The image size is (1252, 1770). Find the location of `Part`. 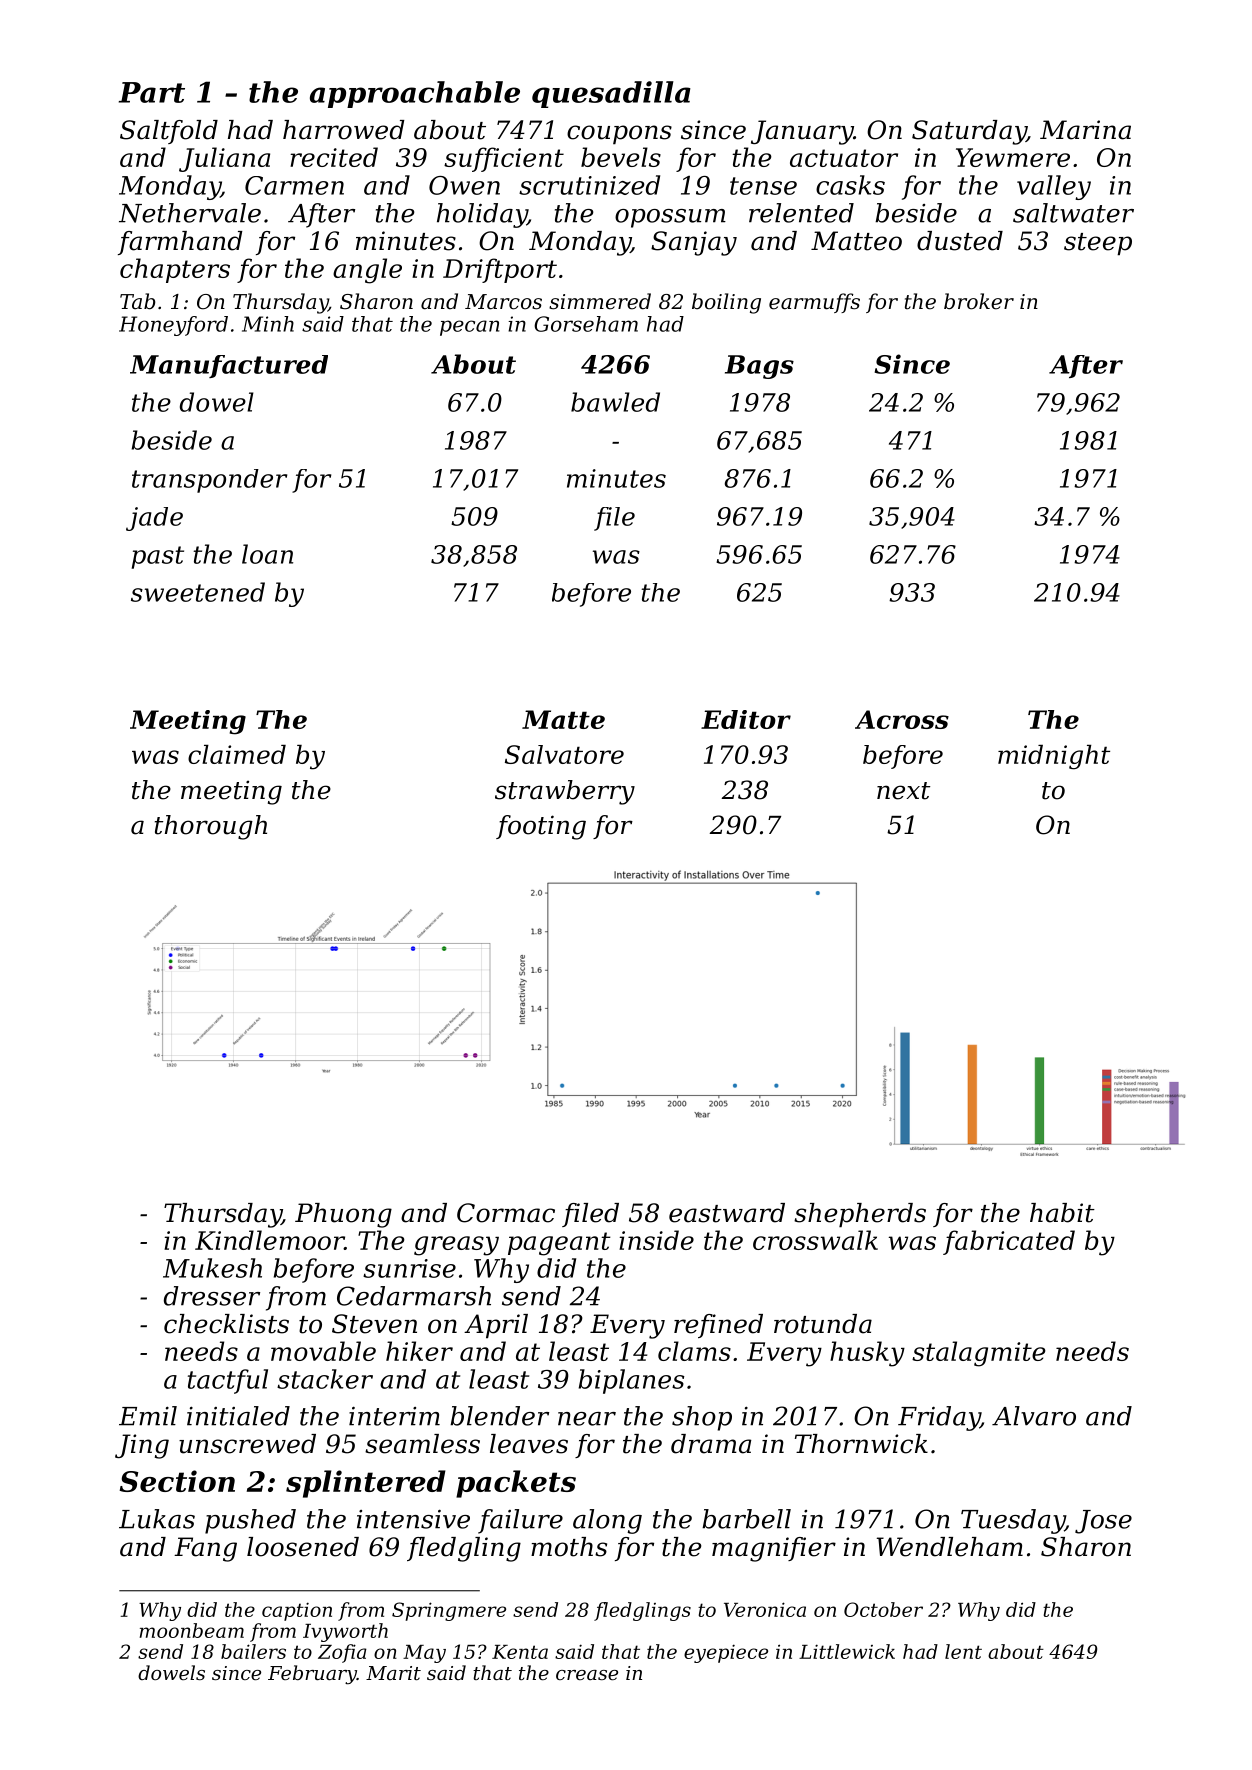

Part is located at coordinates (152, 92).
